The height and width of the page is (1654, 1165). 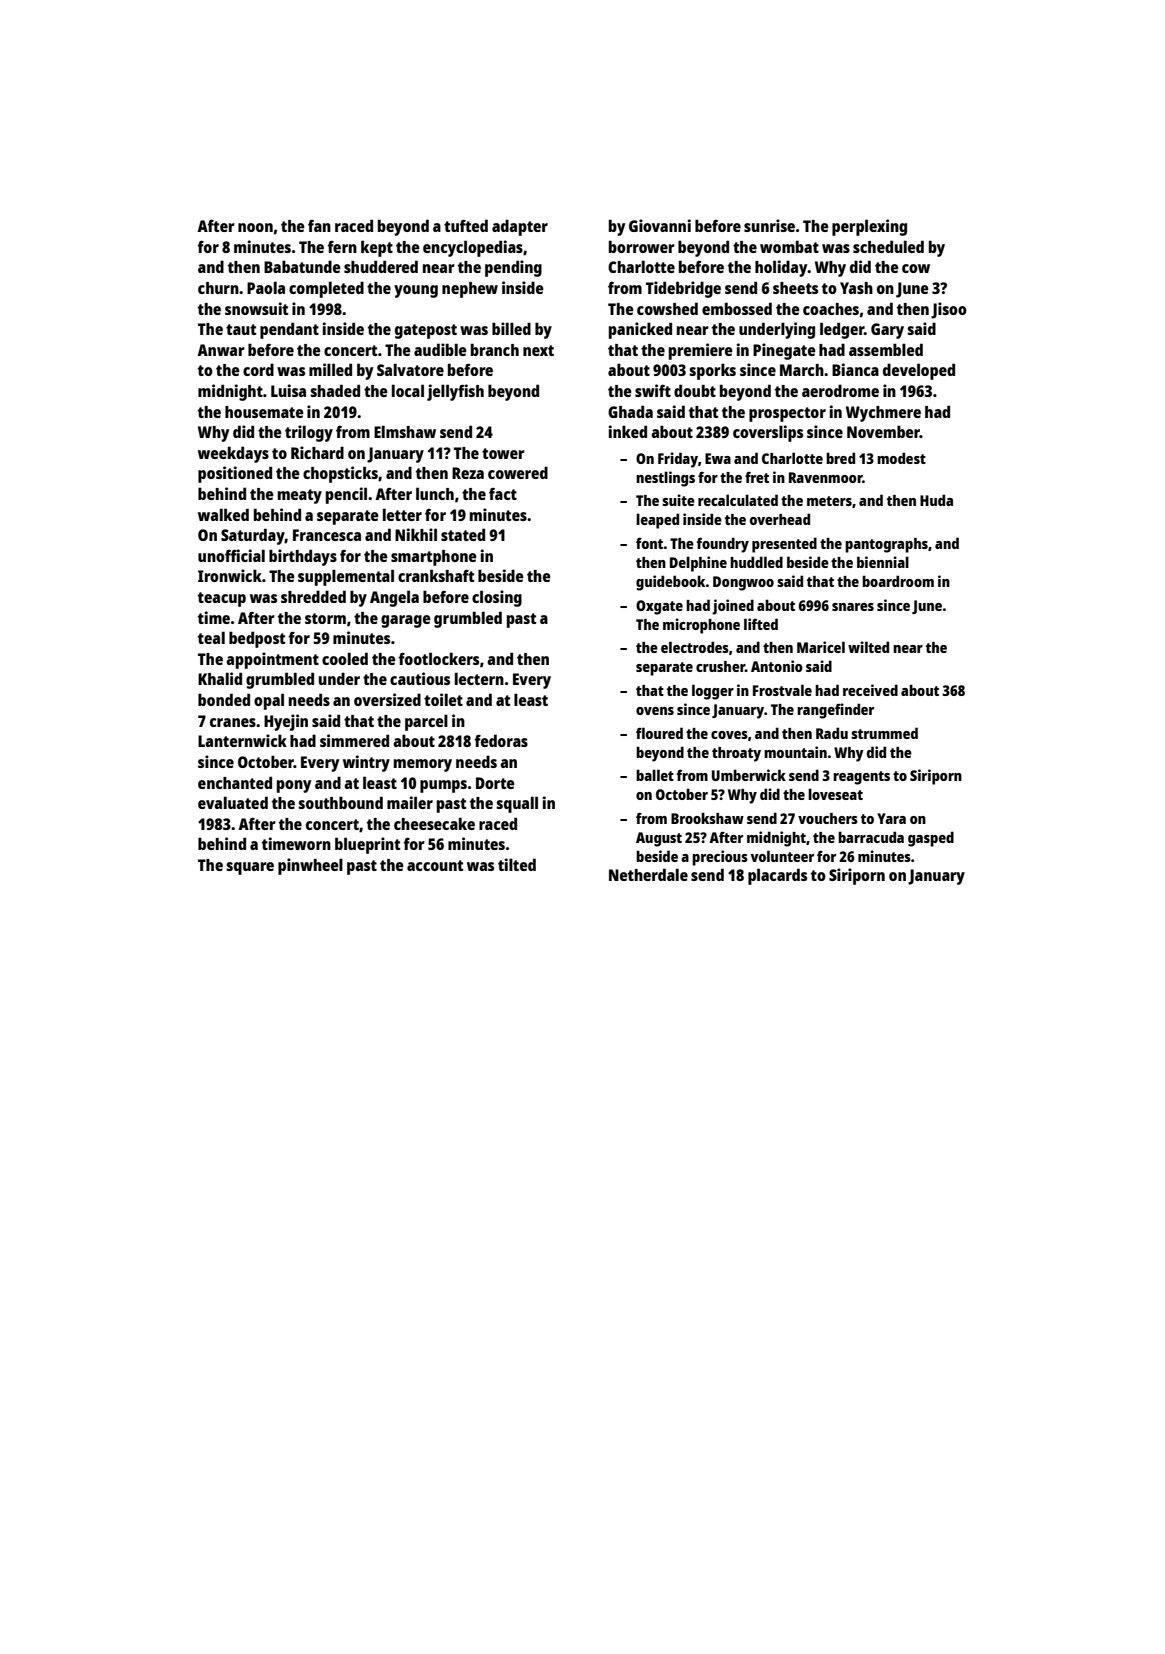 I want to click on coverslips, so click(x=768, y=433).
